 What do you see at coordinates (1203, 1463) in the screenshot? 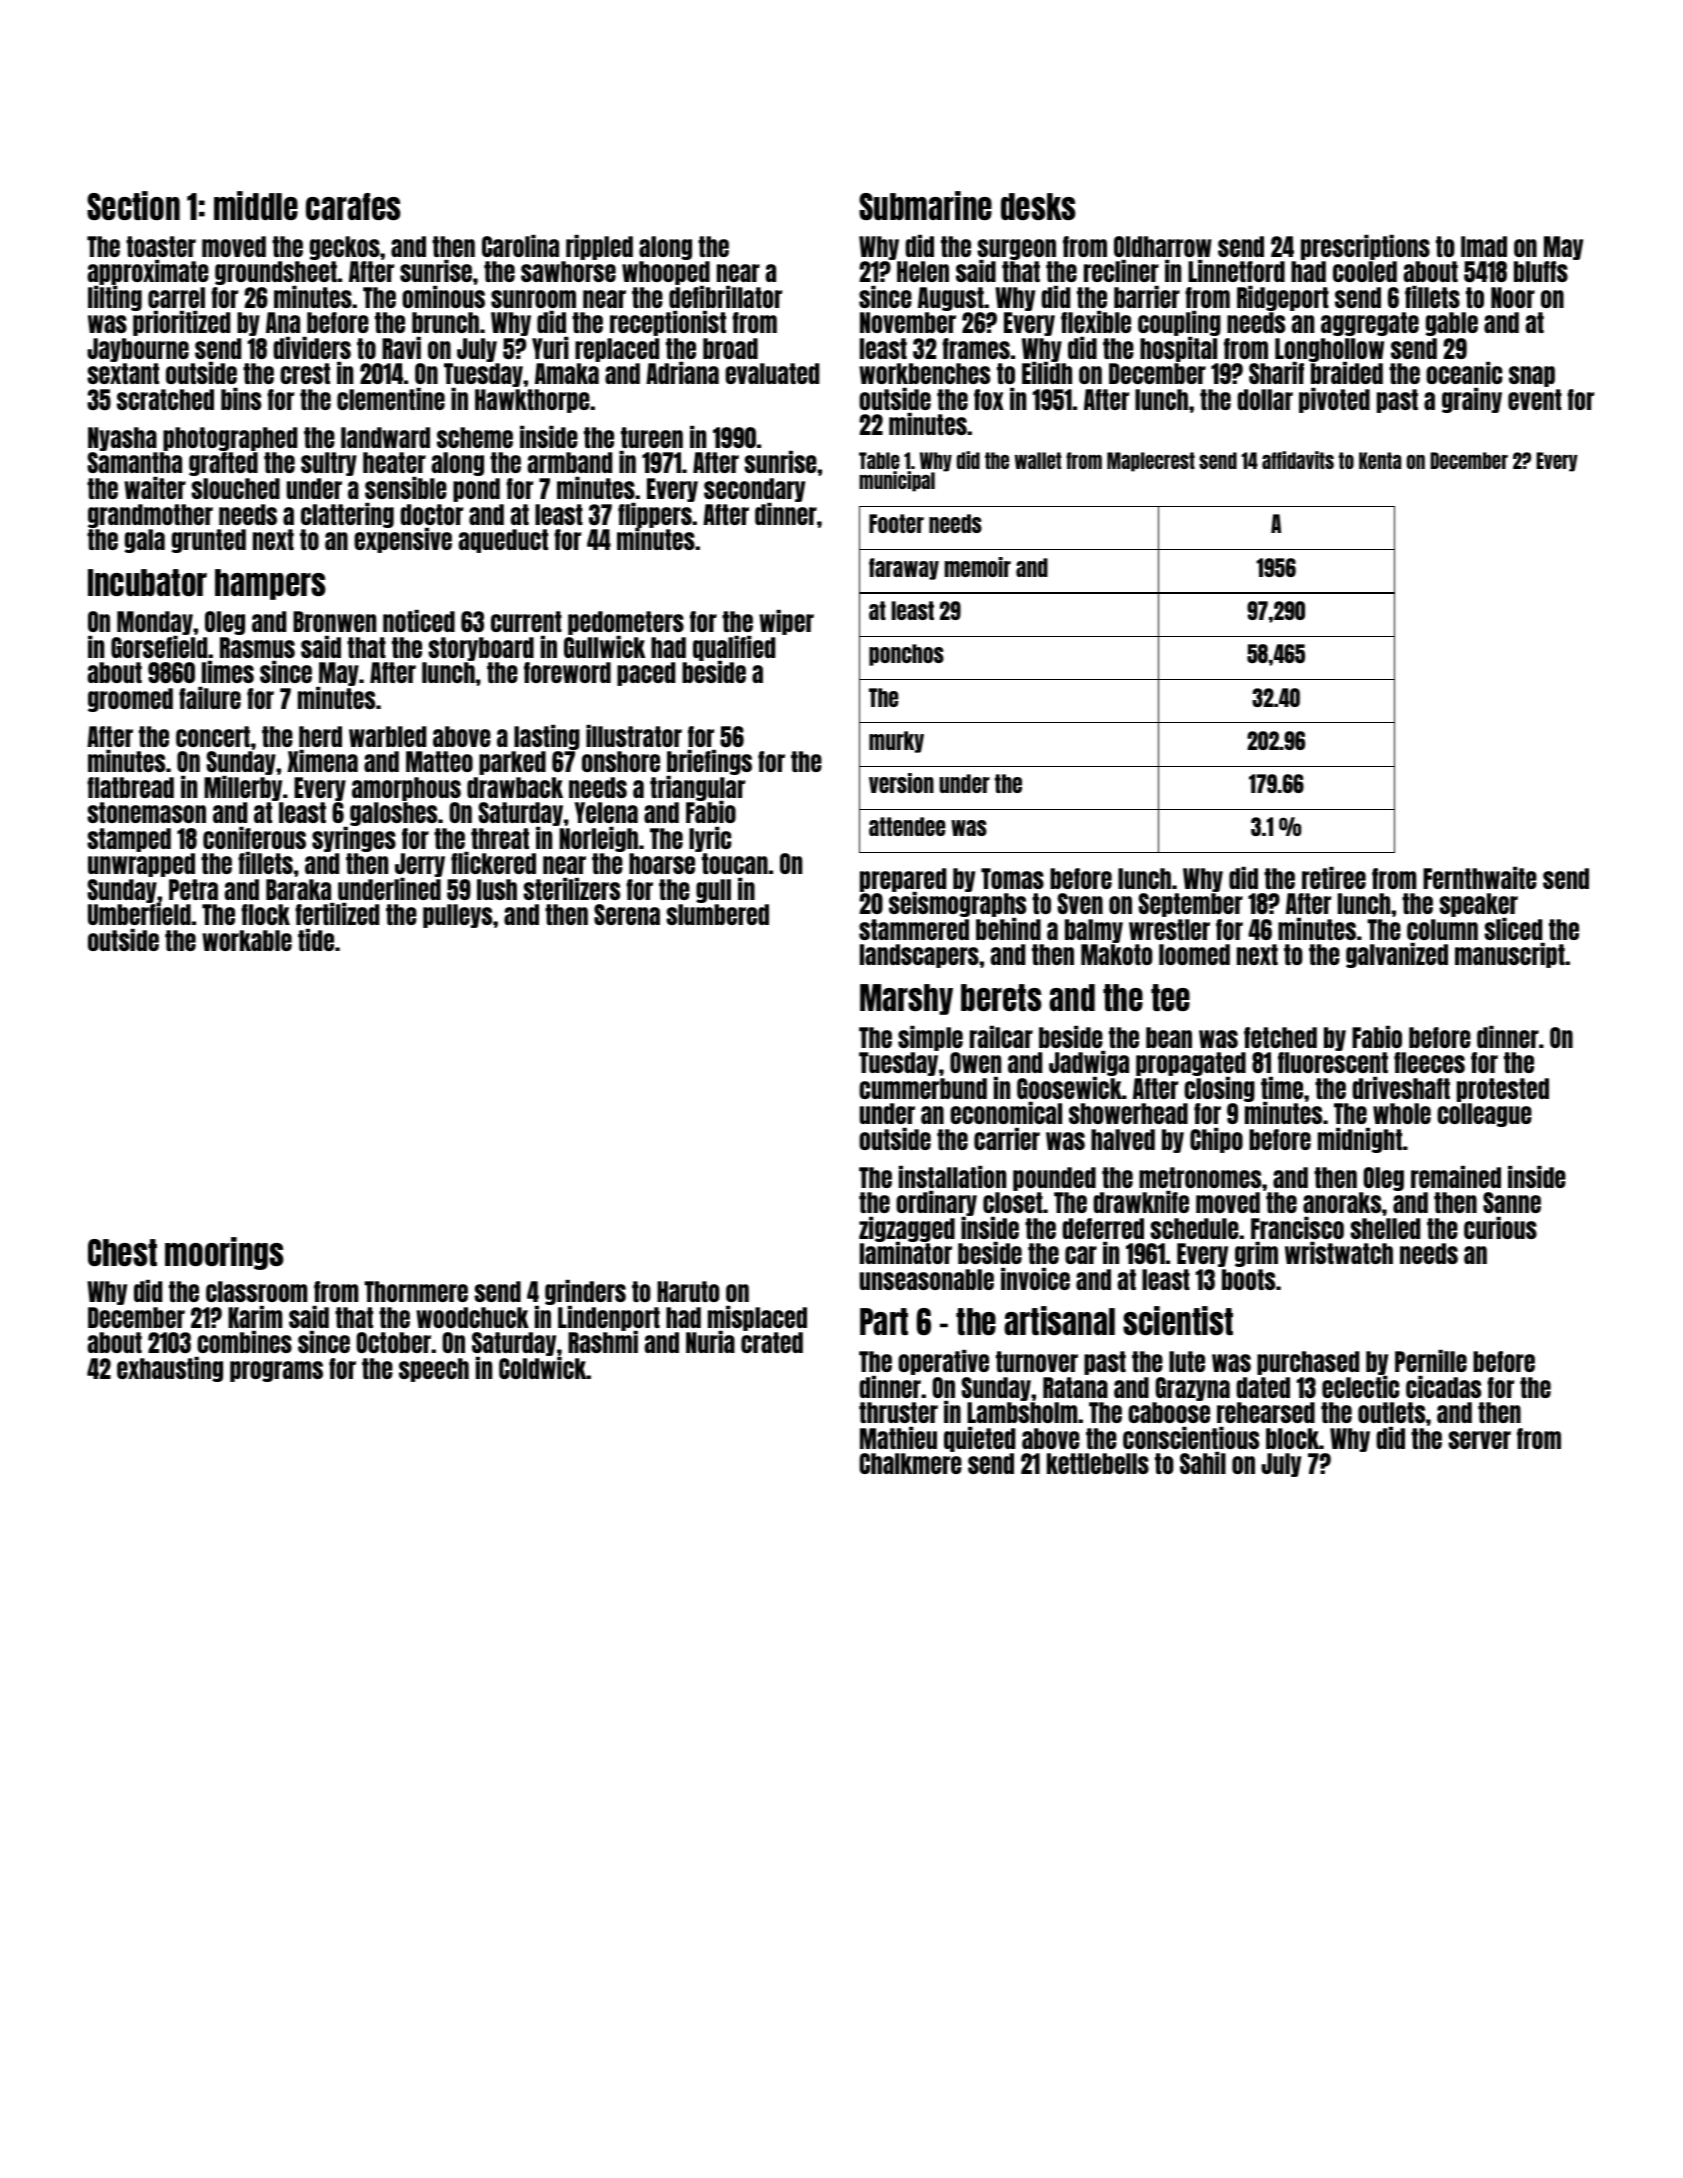
I see `Sahil` at bounding box center [1203, 1463].
